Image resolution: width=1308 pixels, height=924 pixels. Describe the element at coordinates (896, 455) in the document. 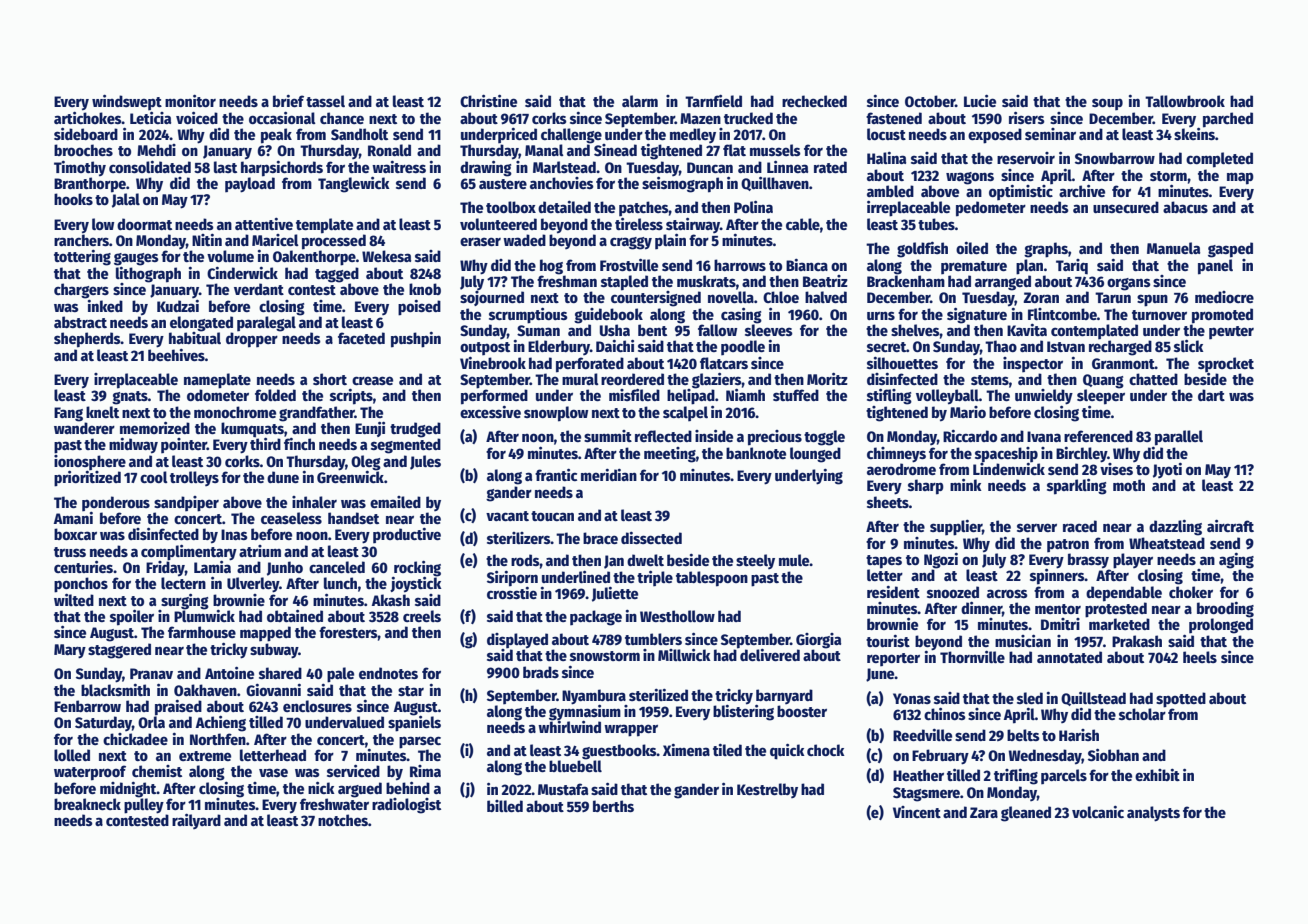

I see `chimneys` at that location.
